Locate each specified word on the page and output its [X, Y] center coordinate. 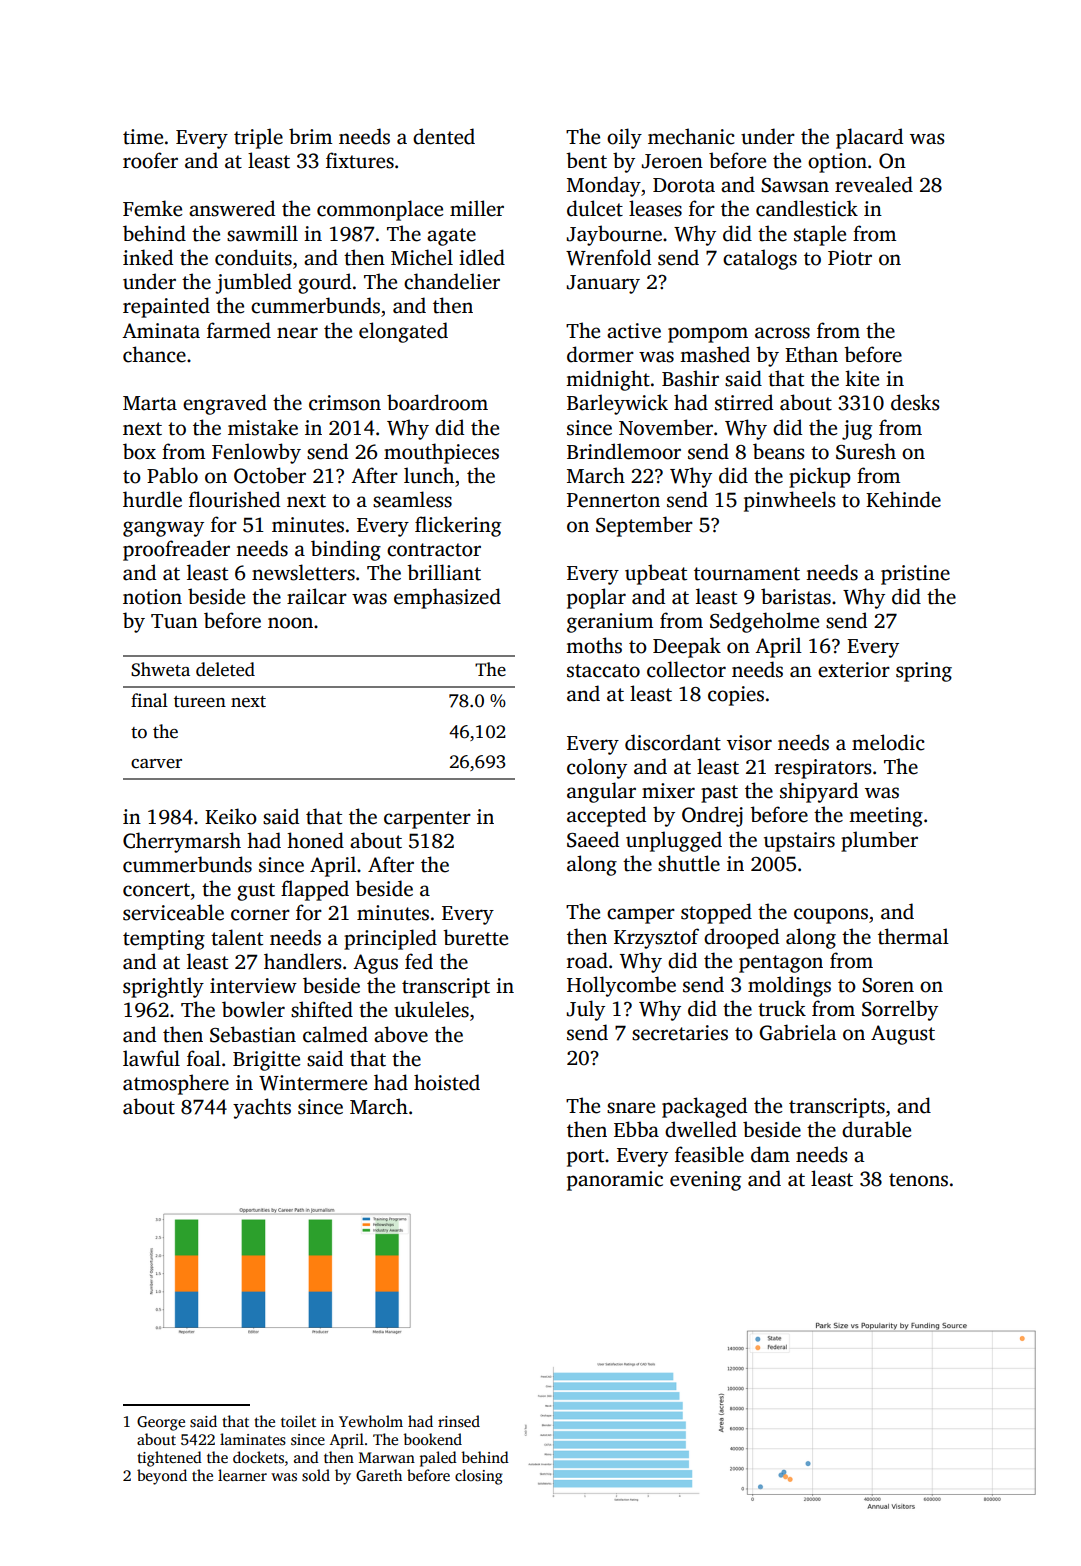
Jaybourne [614, 235]
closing [479, 1477]
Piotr [850, 258]
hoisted [447, 1082]
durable [876, 1129]
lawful [151, 1058]
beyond [162, 1477]
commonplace [380, 210]
